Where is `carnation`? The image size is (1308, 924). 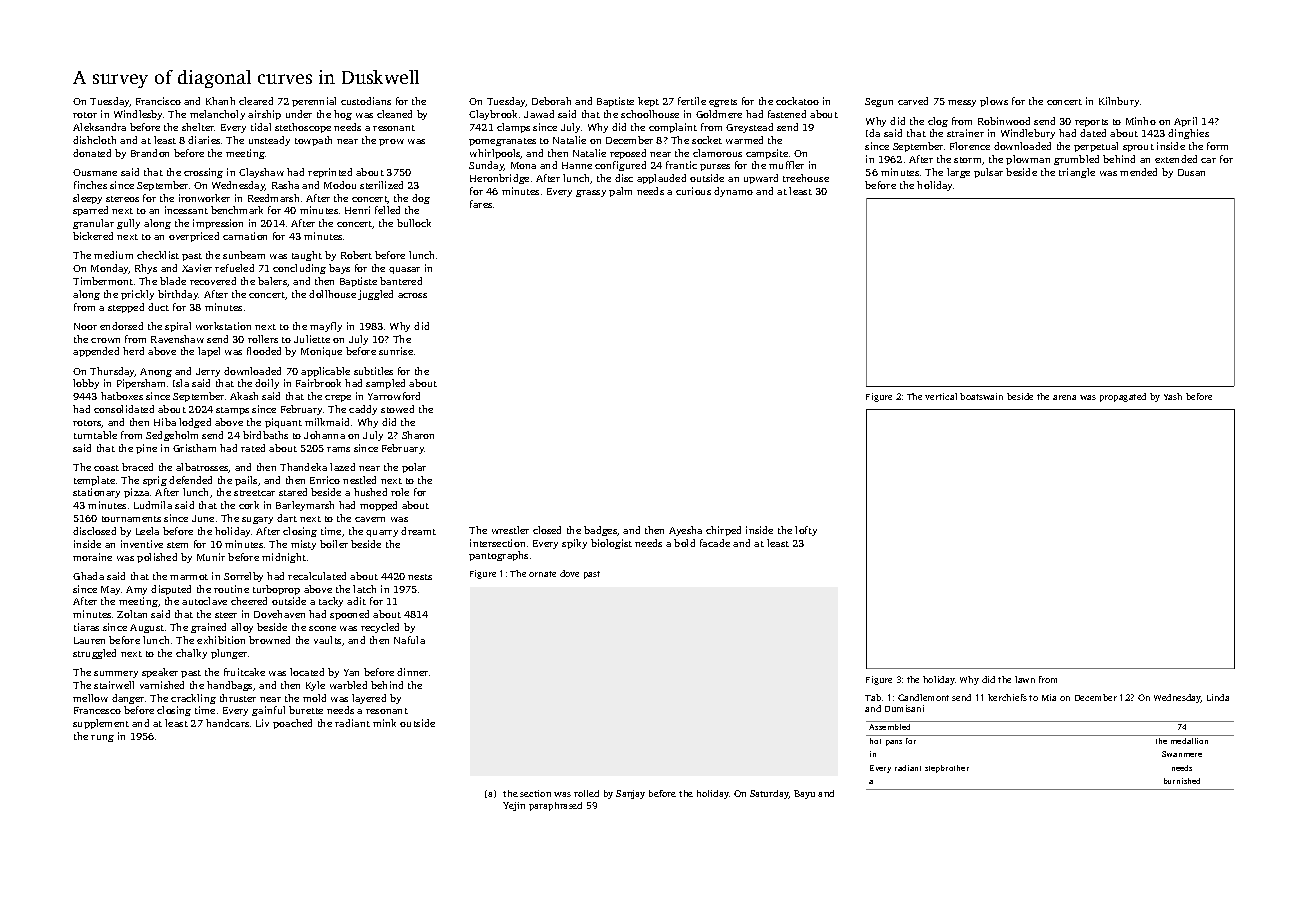 carnation is located at coordinates (245, 236).
